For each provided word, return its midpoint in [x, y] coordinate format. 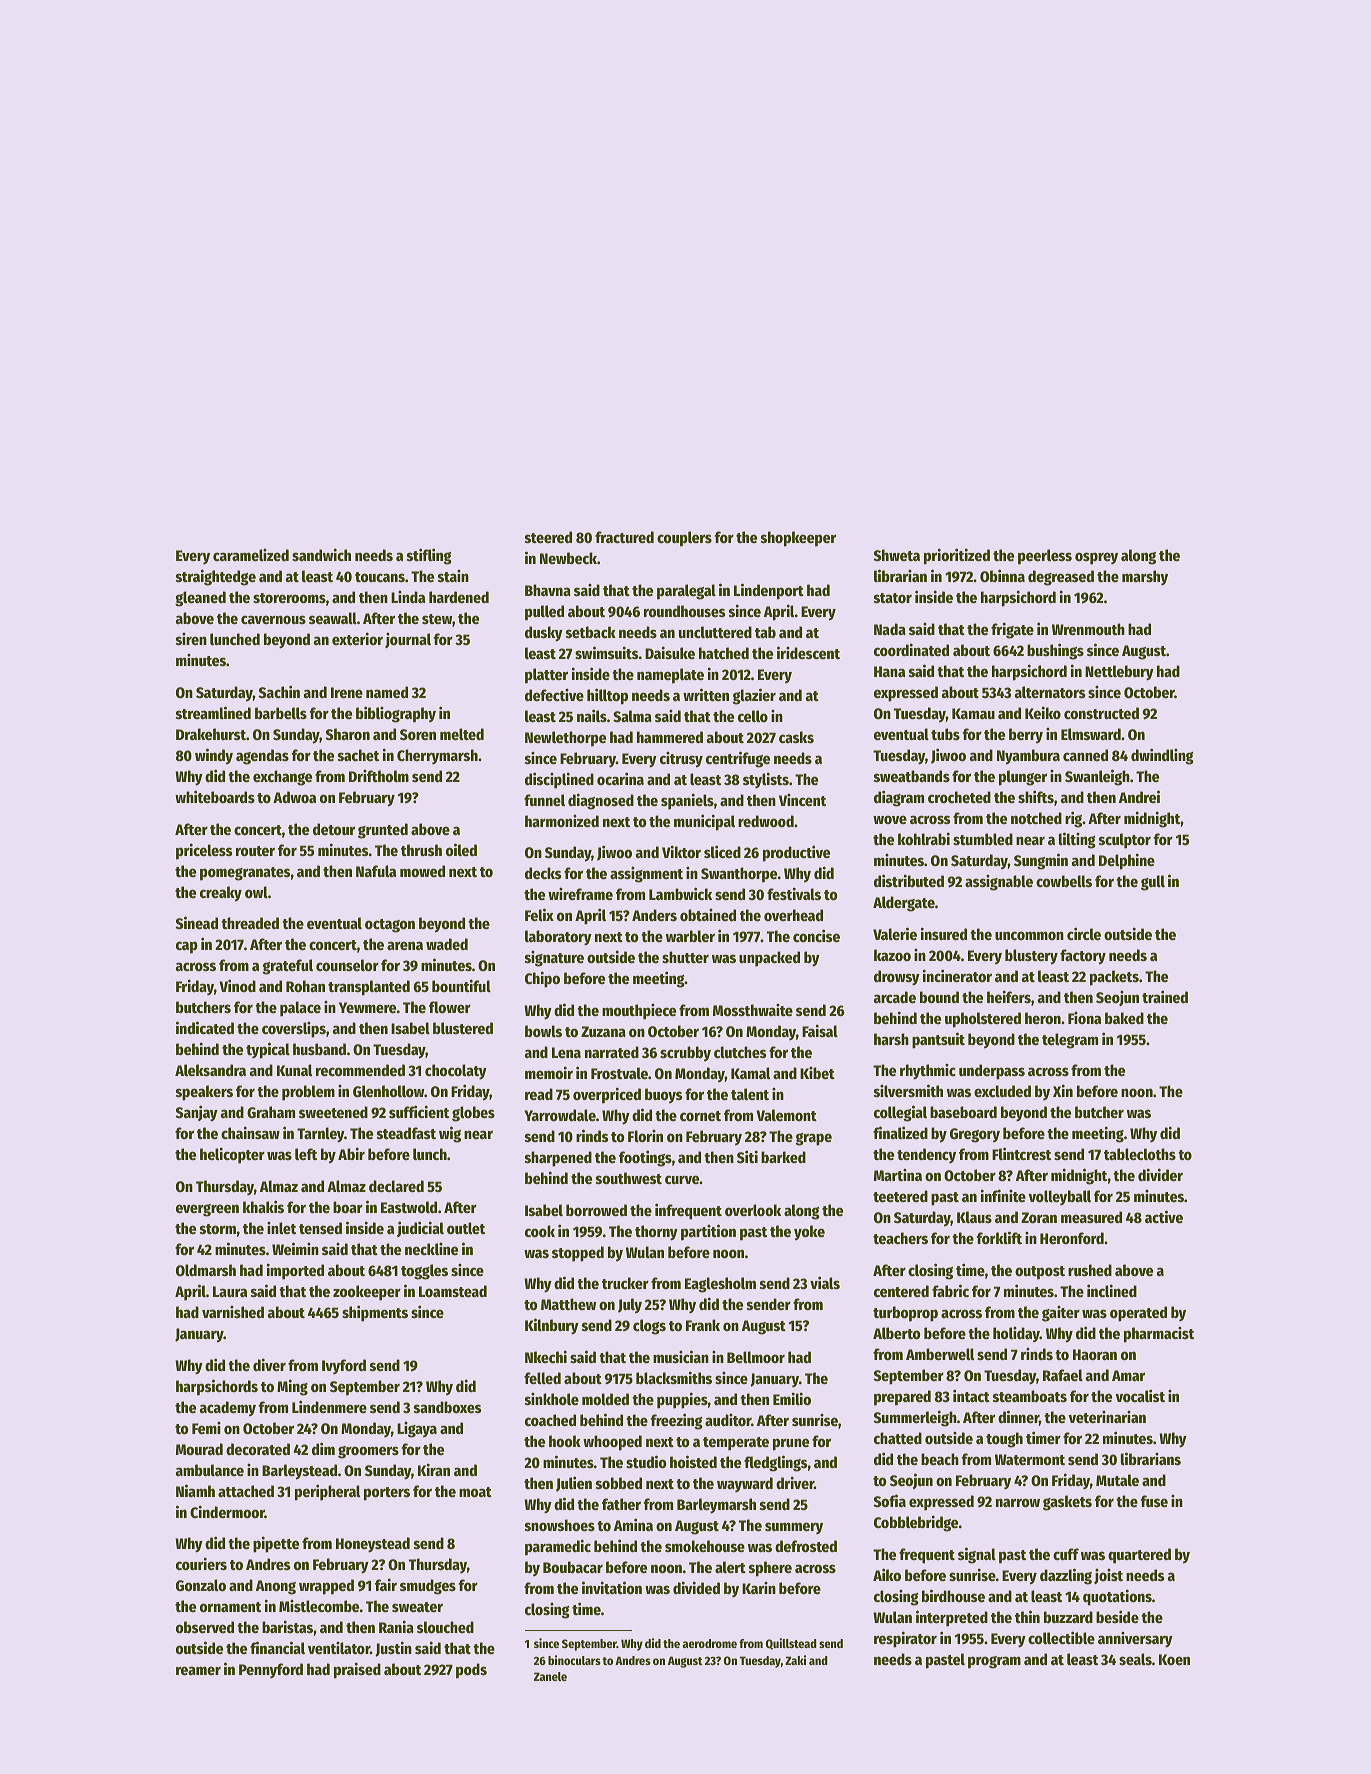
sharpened [558, 1159]
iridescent [808, 652]
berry [1026, 736]
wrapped [326, 1587]
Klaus [974, 1217]
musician [681, 1356]
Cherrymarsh [437, 756]
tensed [320, 1228]
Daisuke [670, 652]
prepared [902, 1398]
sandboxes [447, 1407]
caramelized [251, 555]
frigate [1012, 630]
